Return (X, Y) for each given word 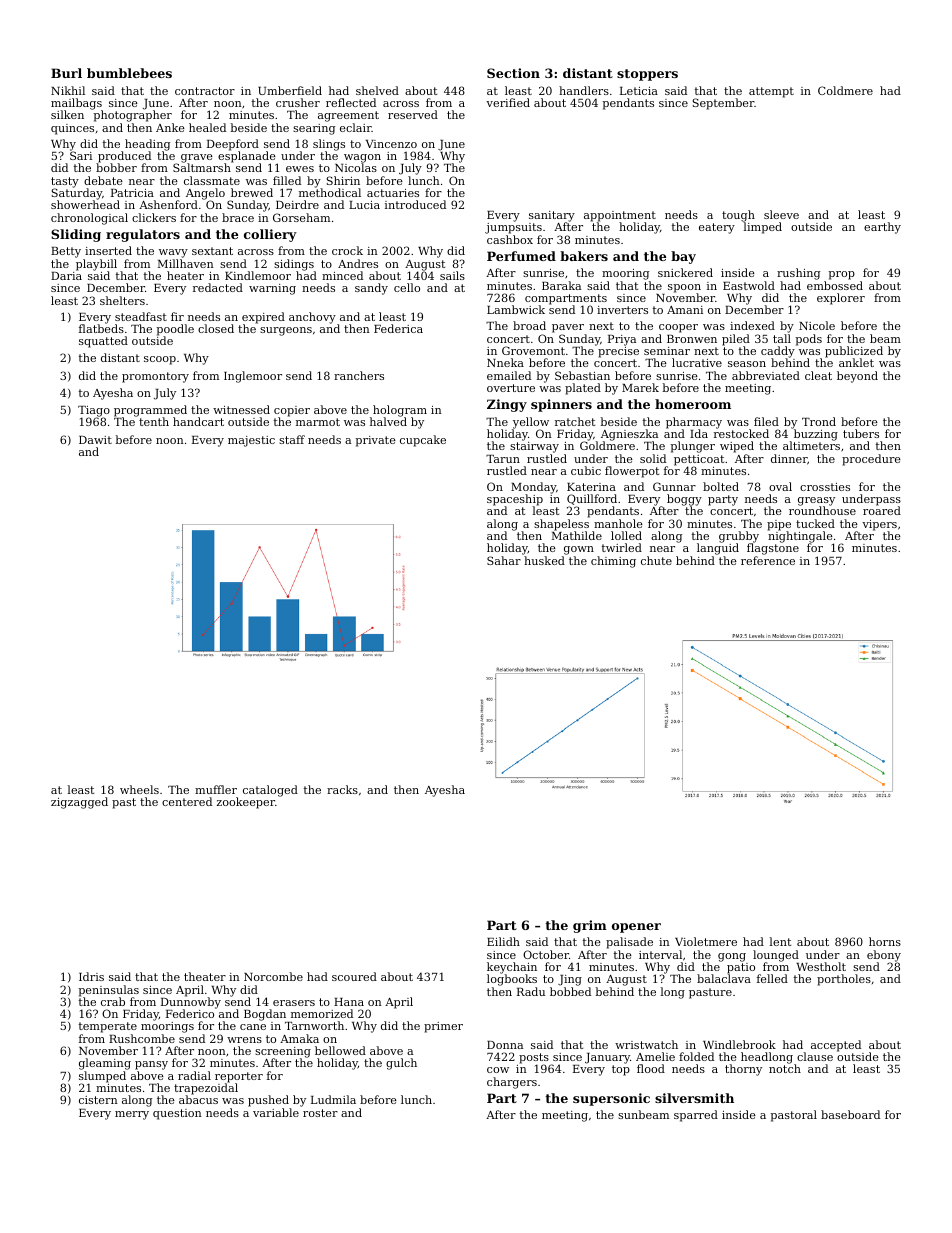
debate (103, 180)
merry (132, 1115)
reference (768, 560)
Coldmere (845, 90)
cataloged (270, 791)
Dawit (95, 440)
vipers (879, 525)
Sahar (504, 560)
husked (544, 560)
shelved (377, 90)
